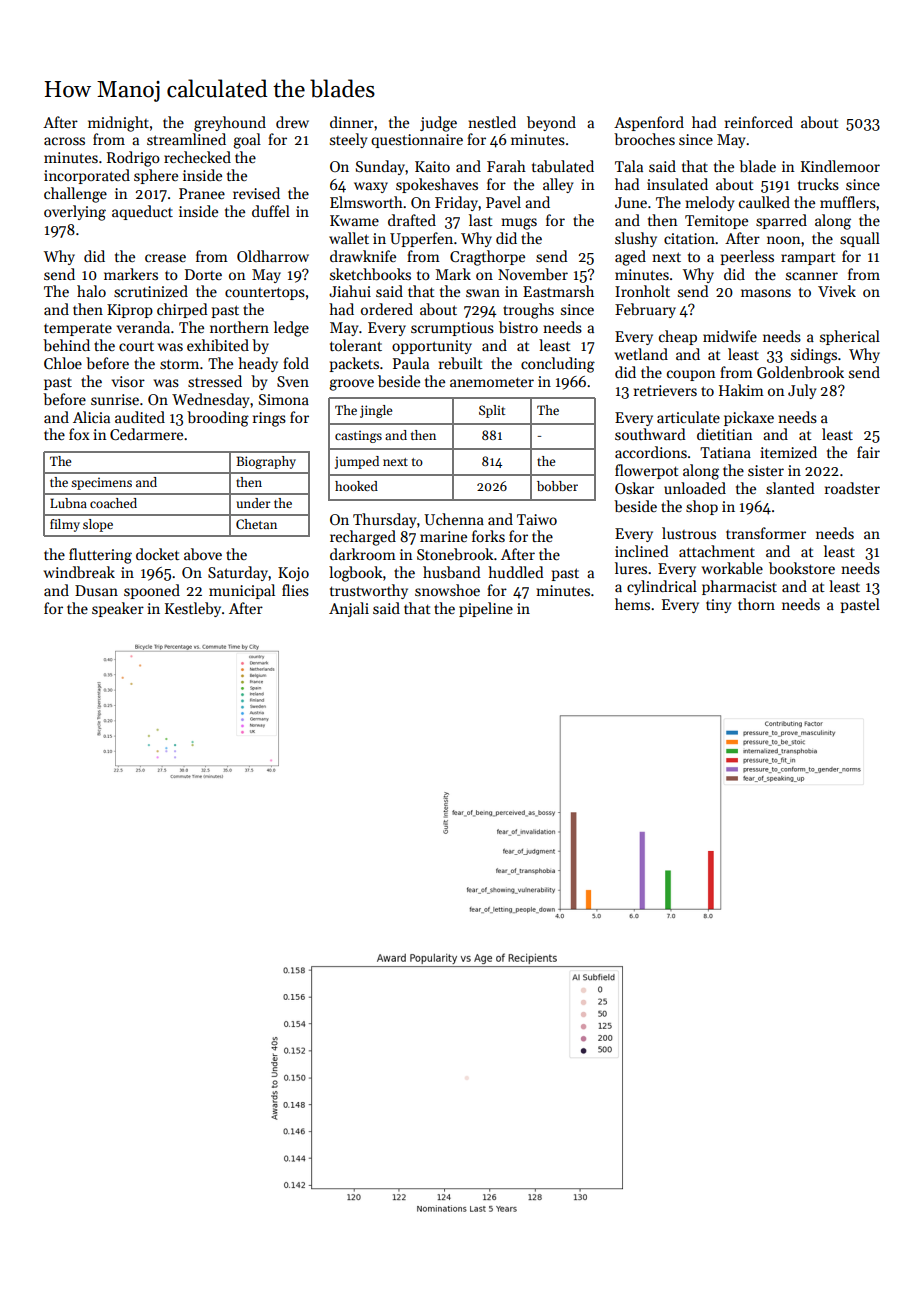 The width and height of the screenshot is (924, 1308). I want to click on groove, so click(351, 385).
